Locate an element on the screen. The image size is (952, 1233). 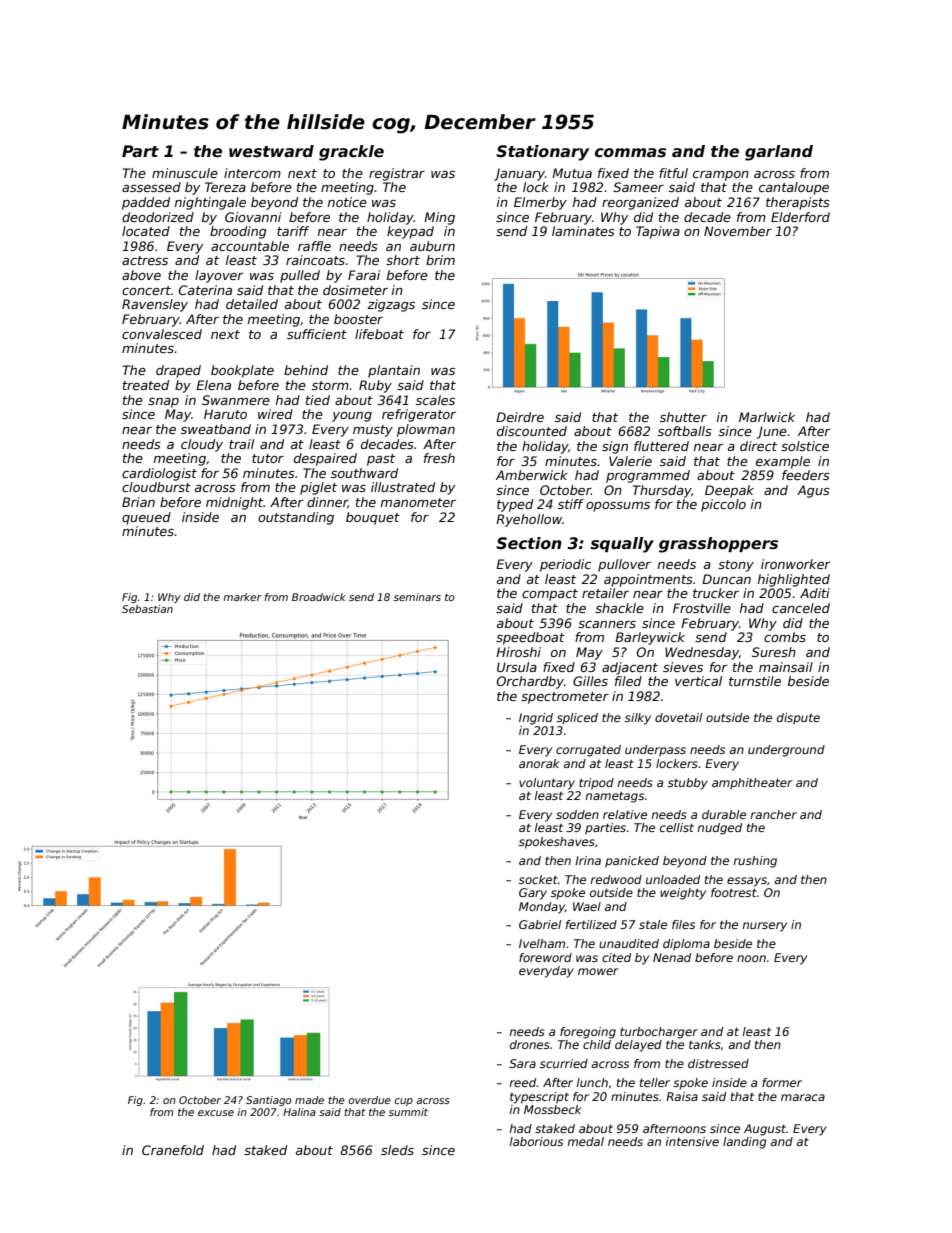
scales is located at coordinates (435, 400).
